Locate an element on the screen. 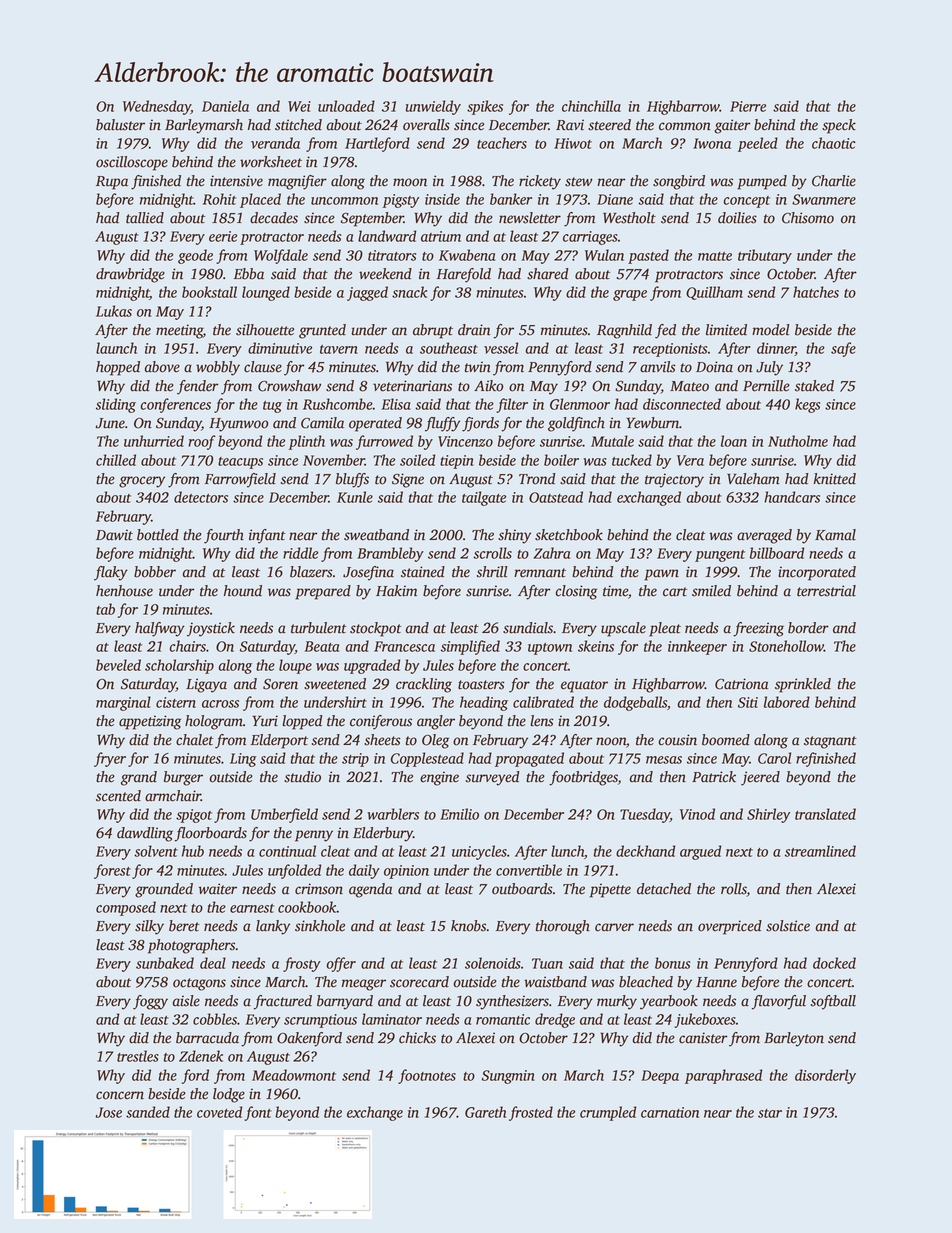 The image size is (952, 1233). concern is located at coordinates (120, 1095).
